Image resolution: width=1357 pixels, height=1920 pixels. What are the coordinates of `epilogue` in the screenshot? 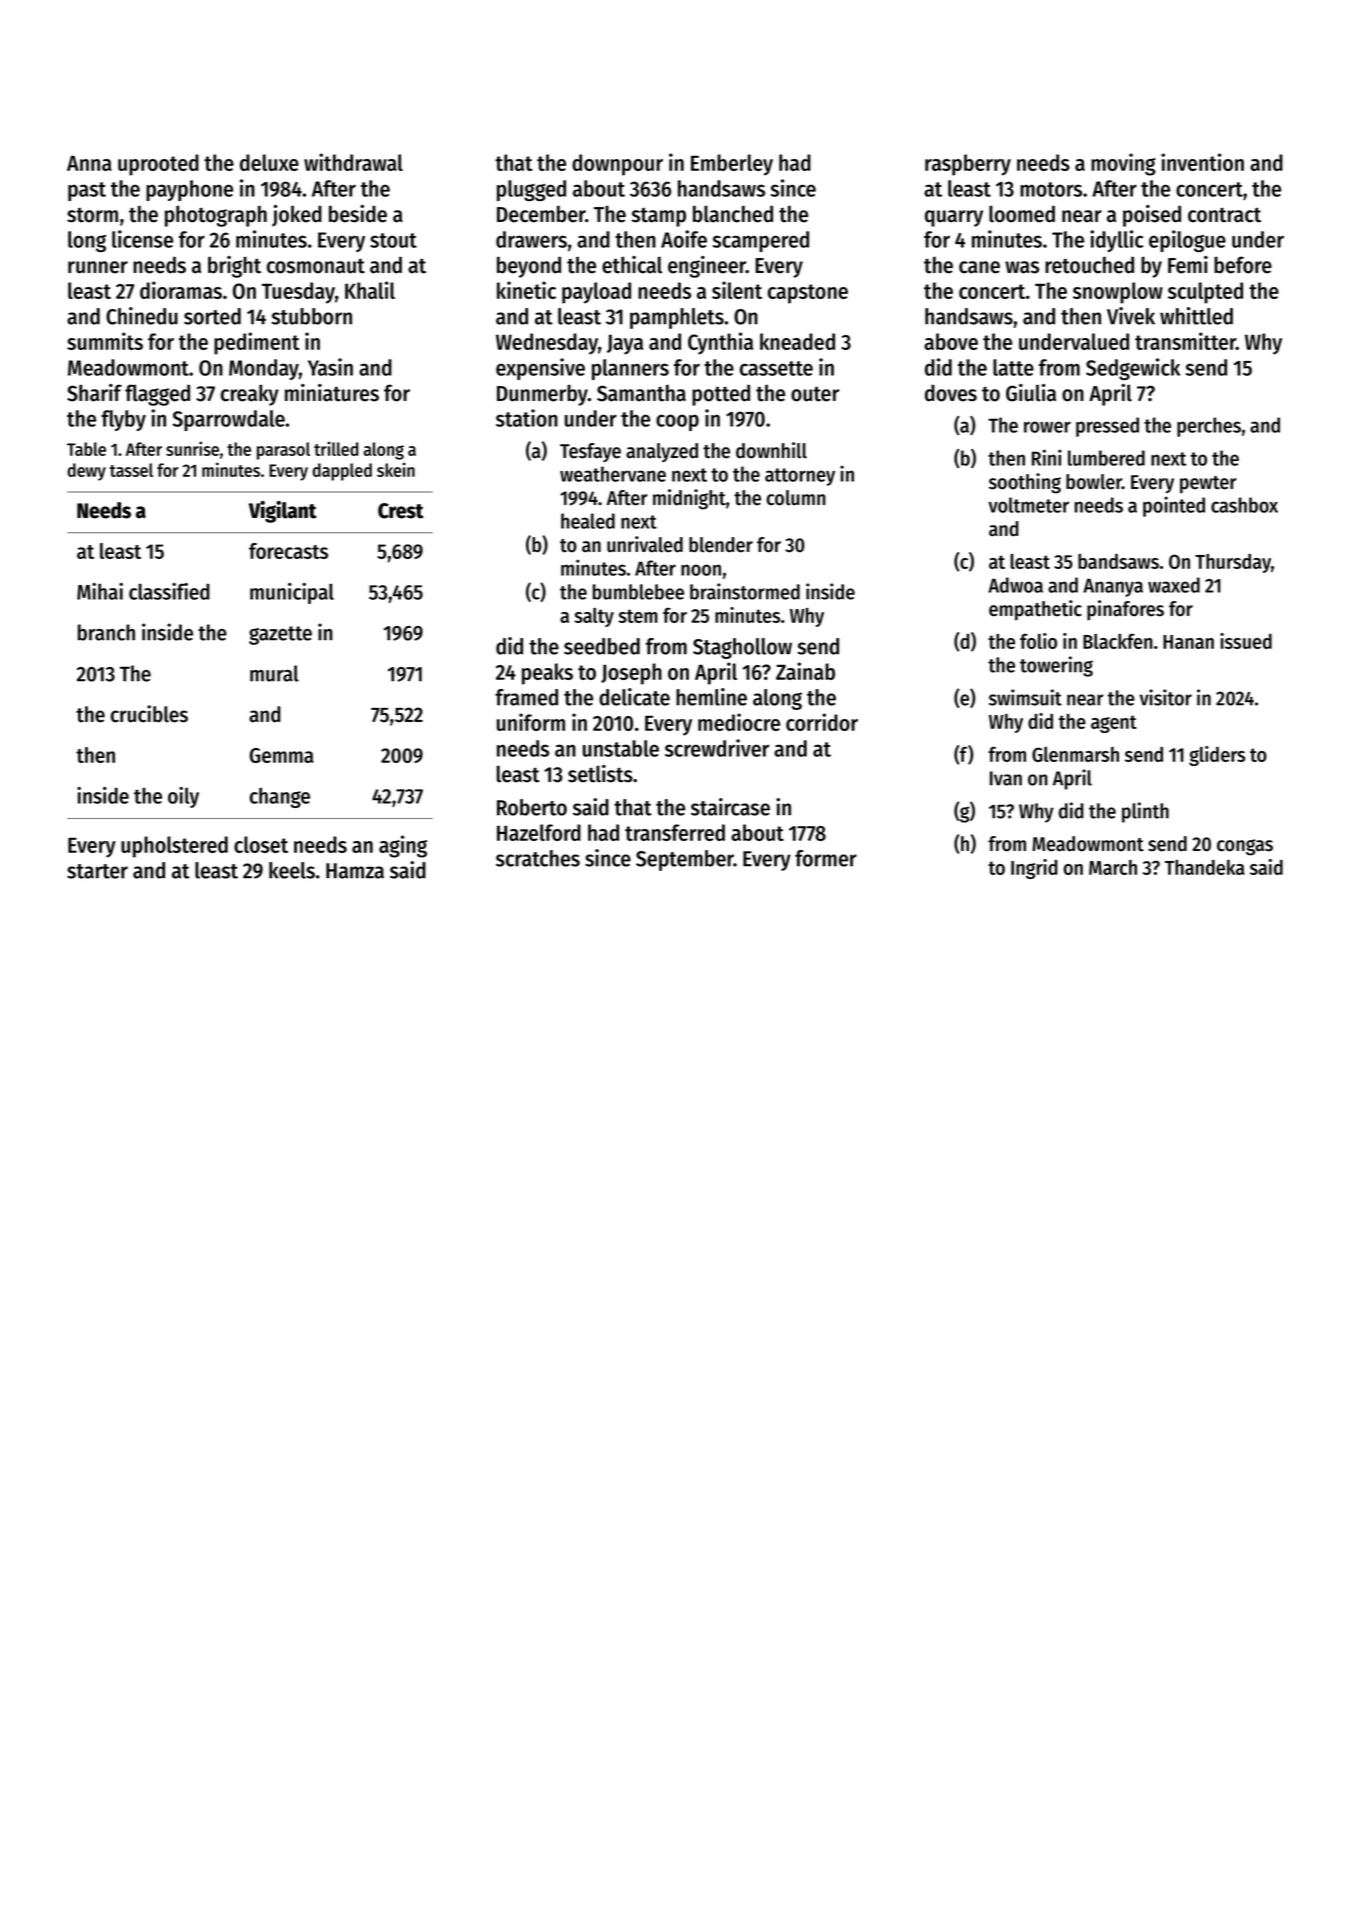 It's located at (1187, 241).
